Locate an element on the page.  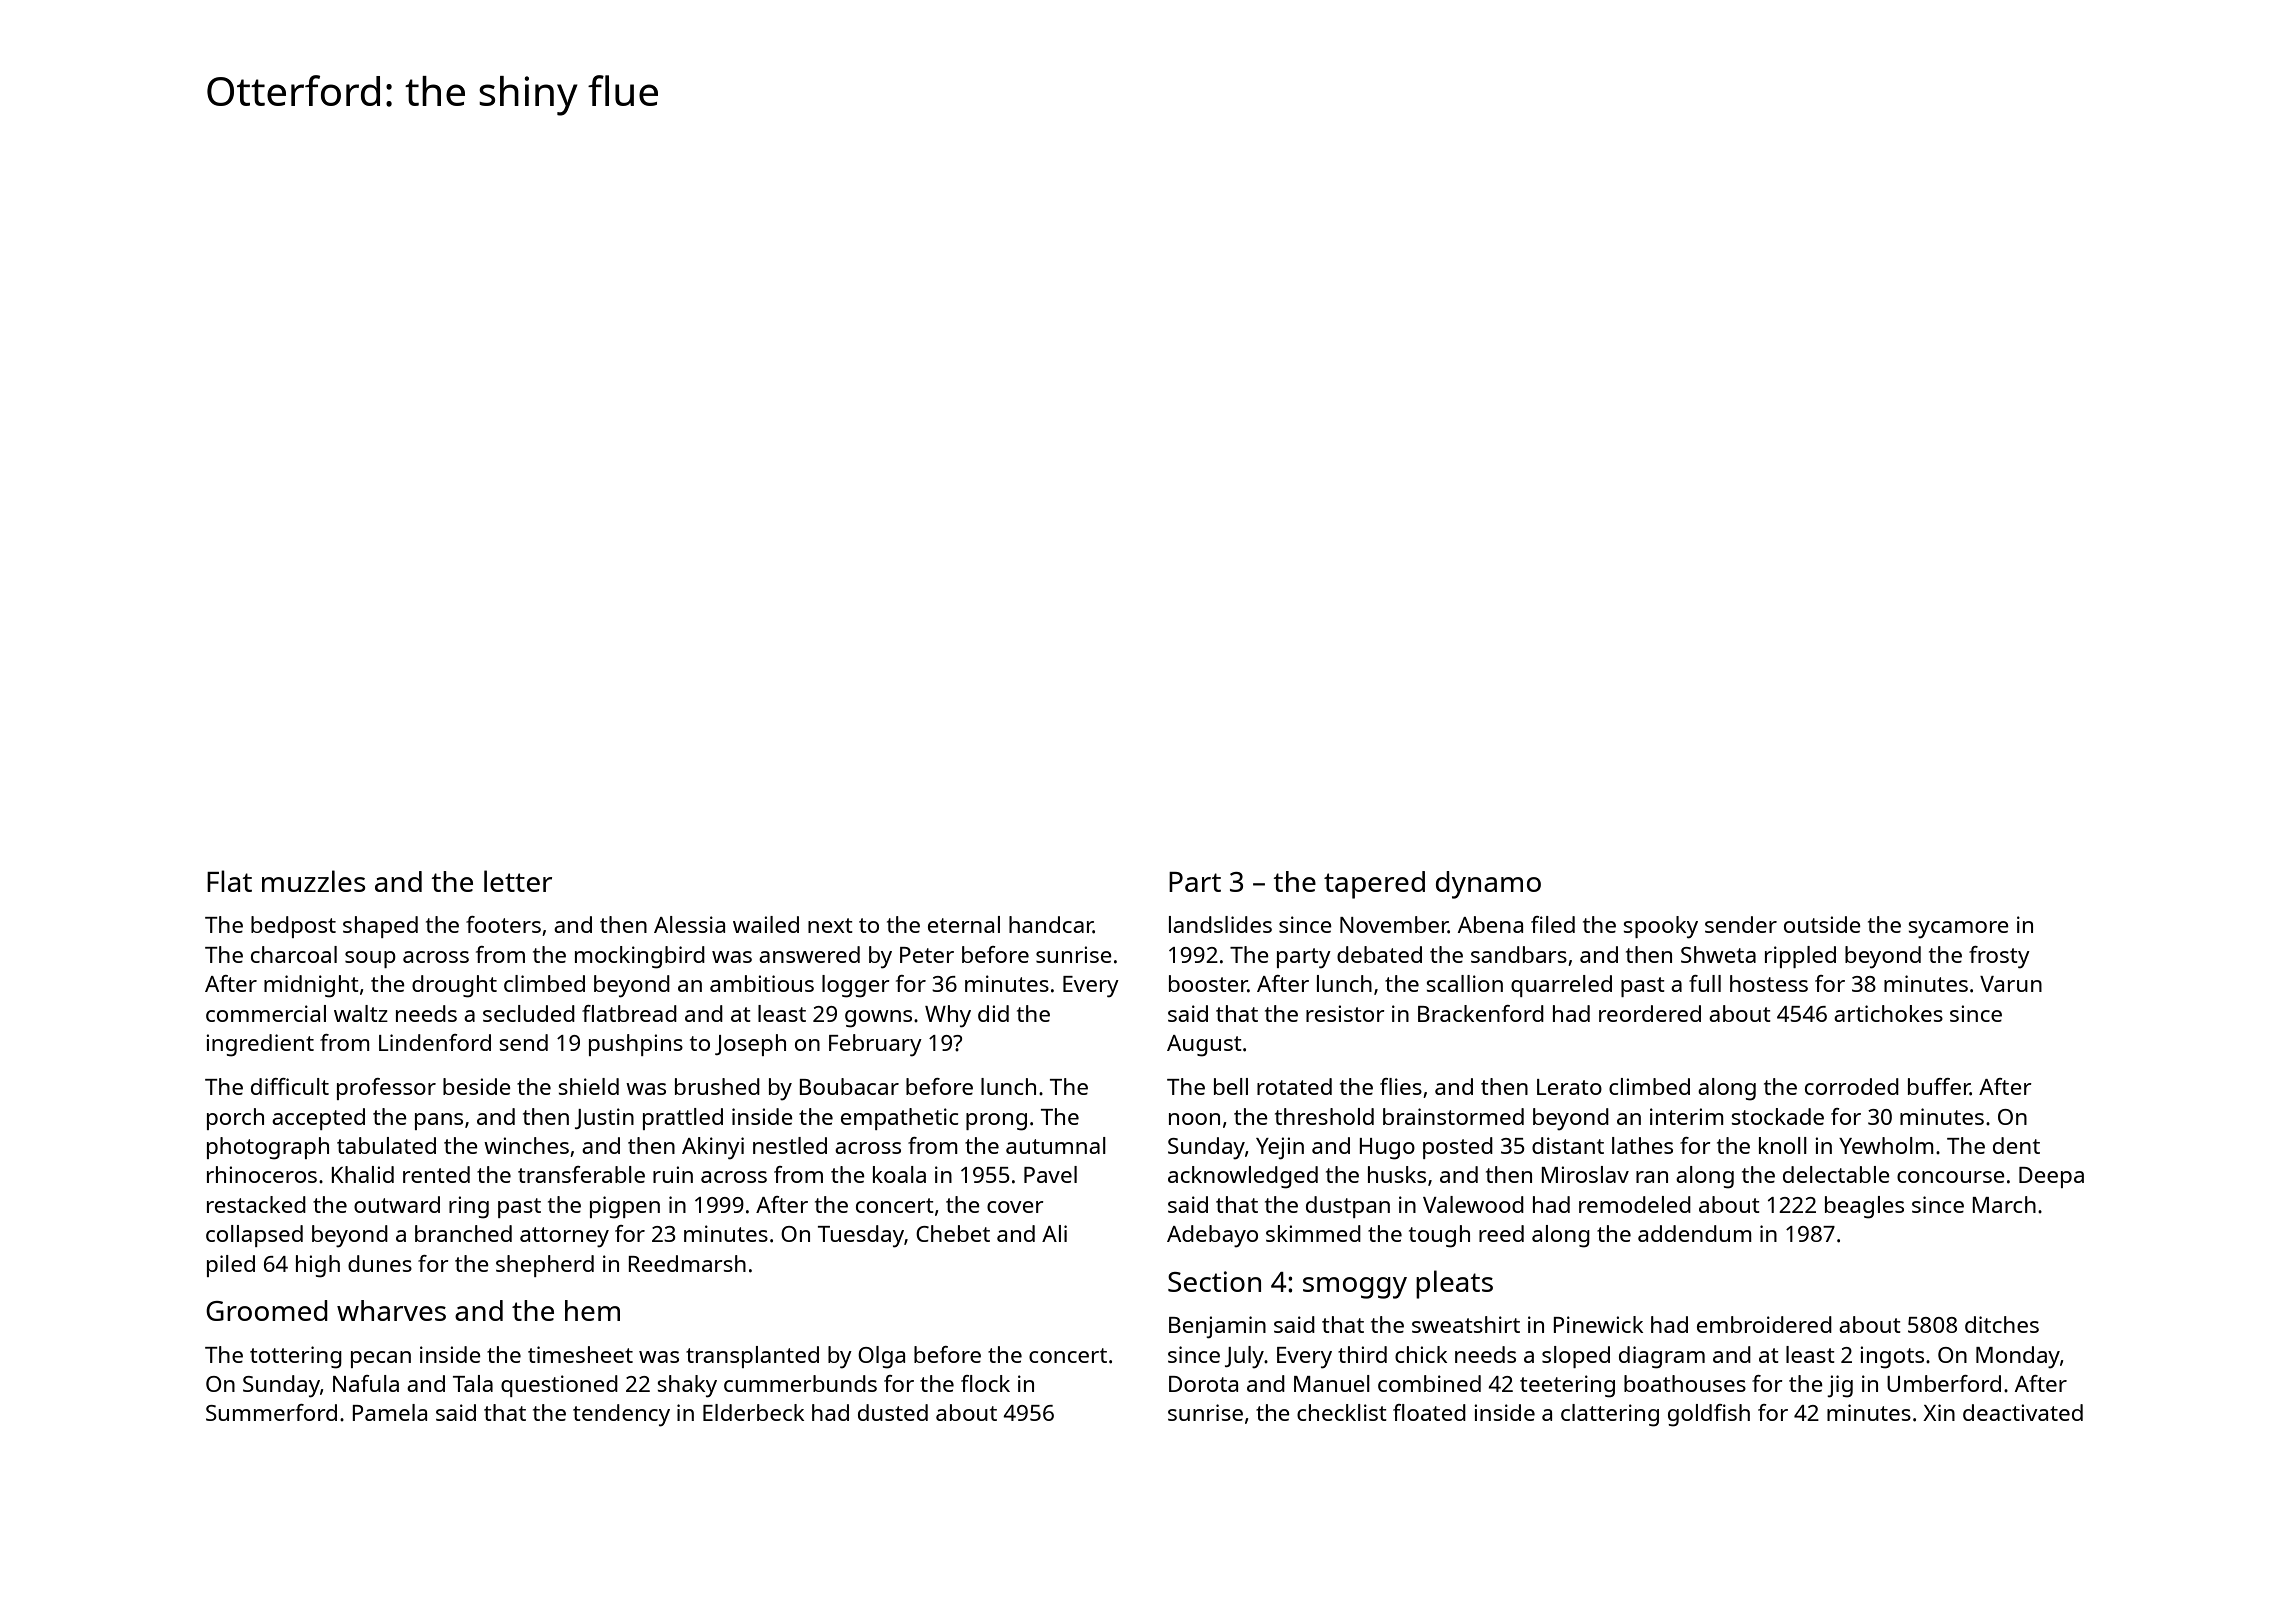
logger is located at coordinates (856, 986).
